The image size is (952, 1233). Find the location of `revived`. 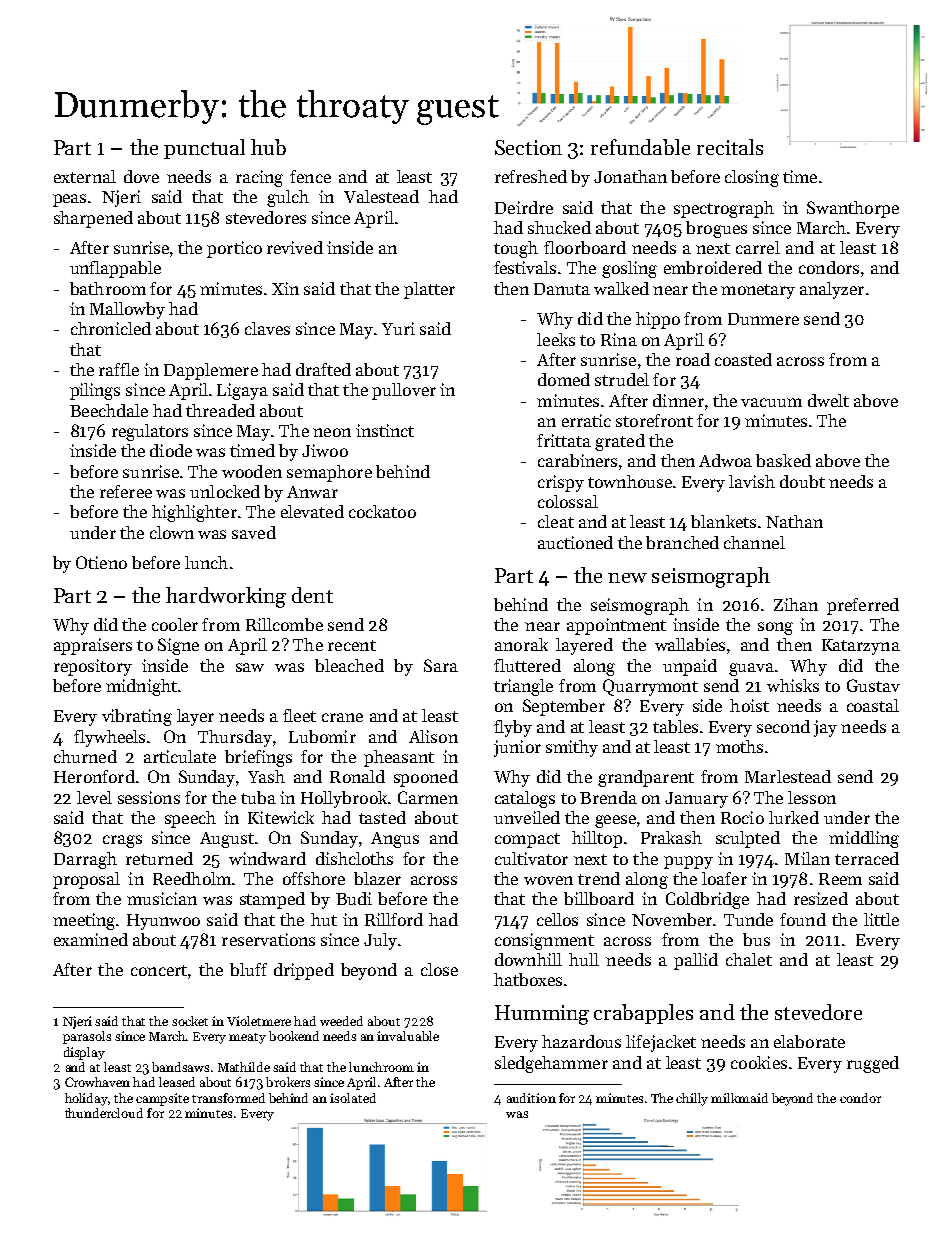

revived is located at coordinates (295, 247).
